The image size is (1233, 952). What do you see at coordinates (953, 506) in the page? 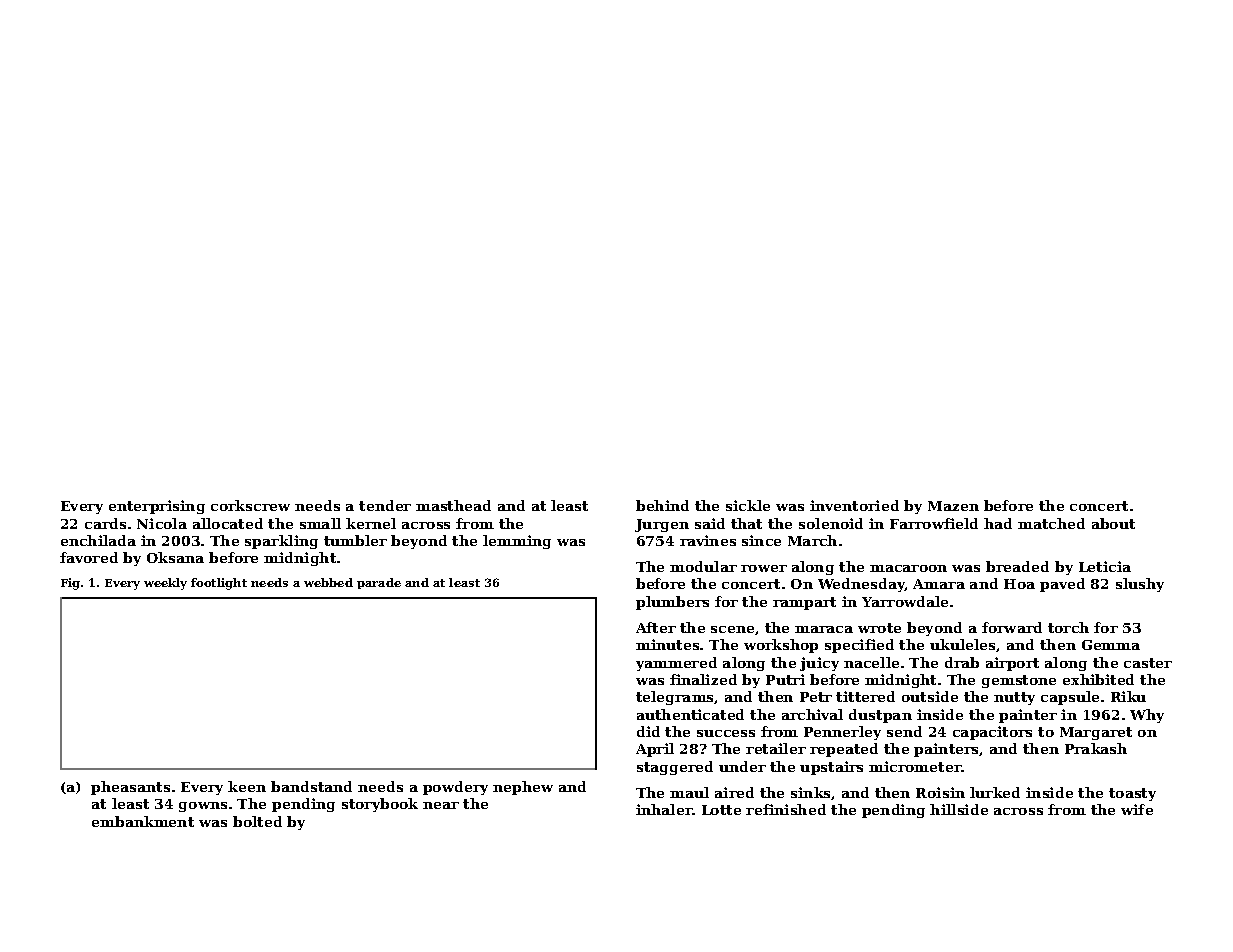
I see `Mazen` at bounding box center [953, 506].
